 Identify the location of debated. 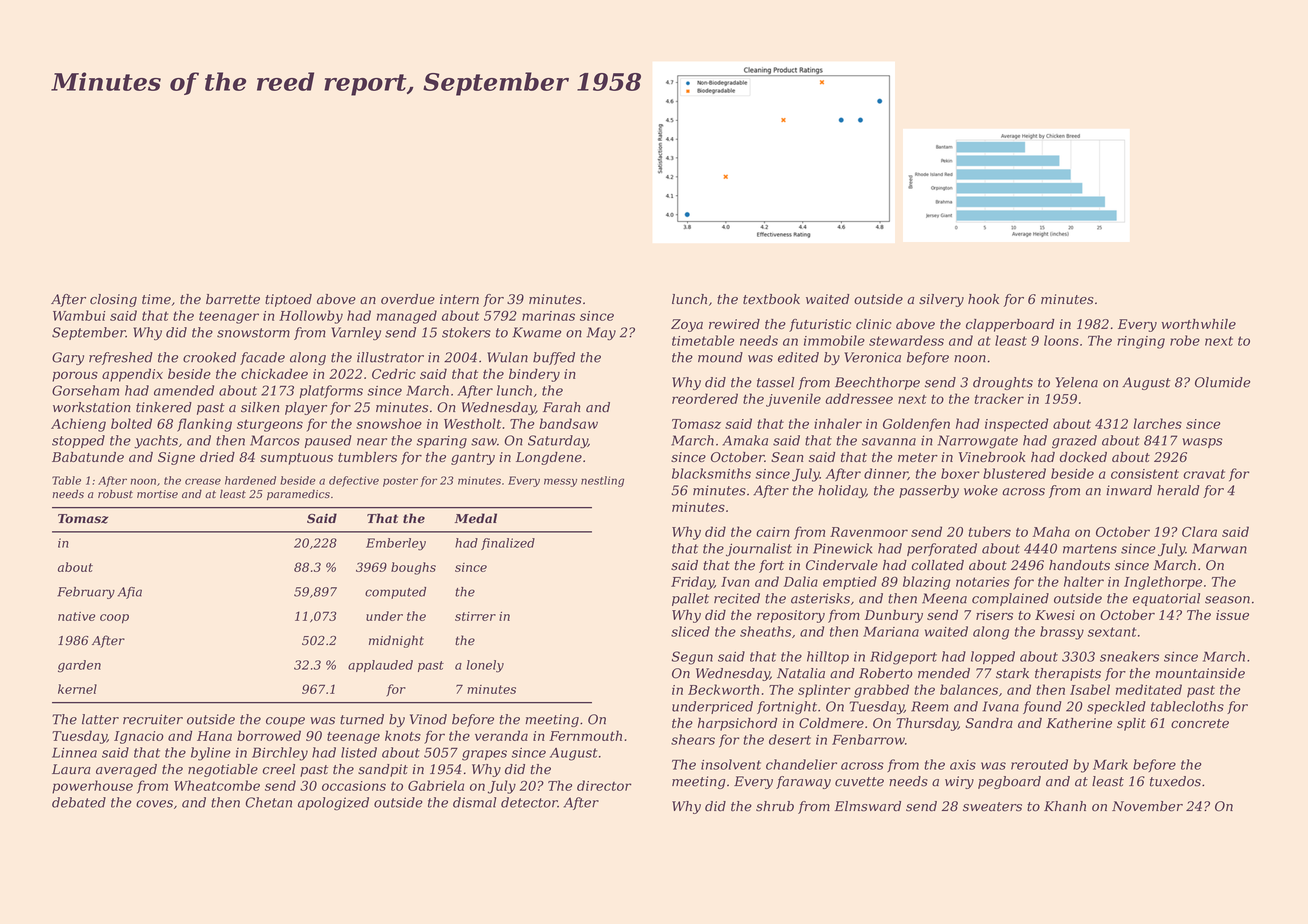
(79, 802).
